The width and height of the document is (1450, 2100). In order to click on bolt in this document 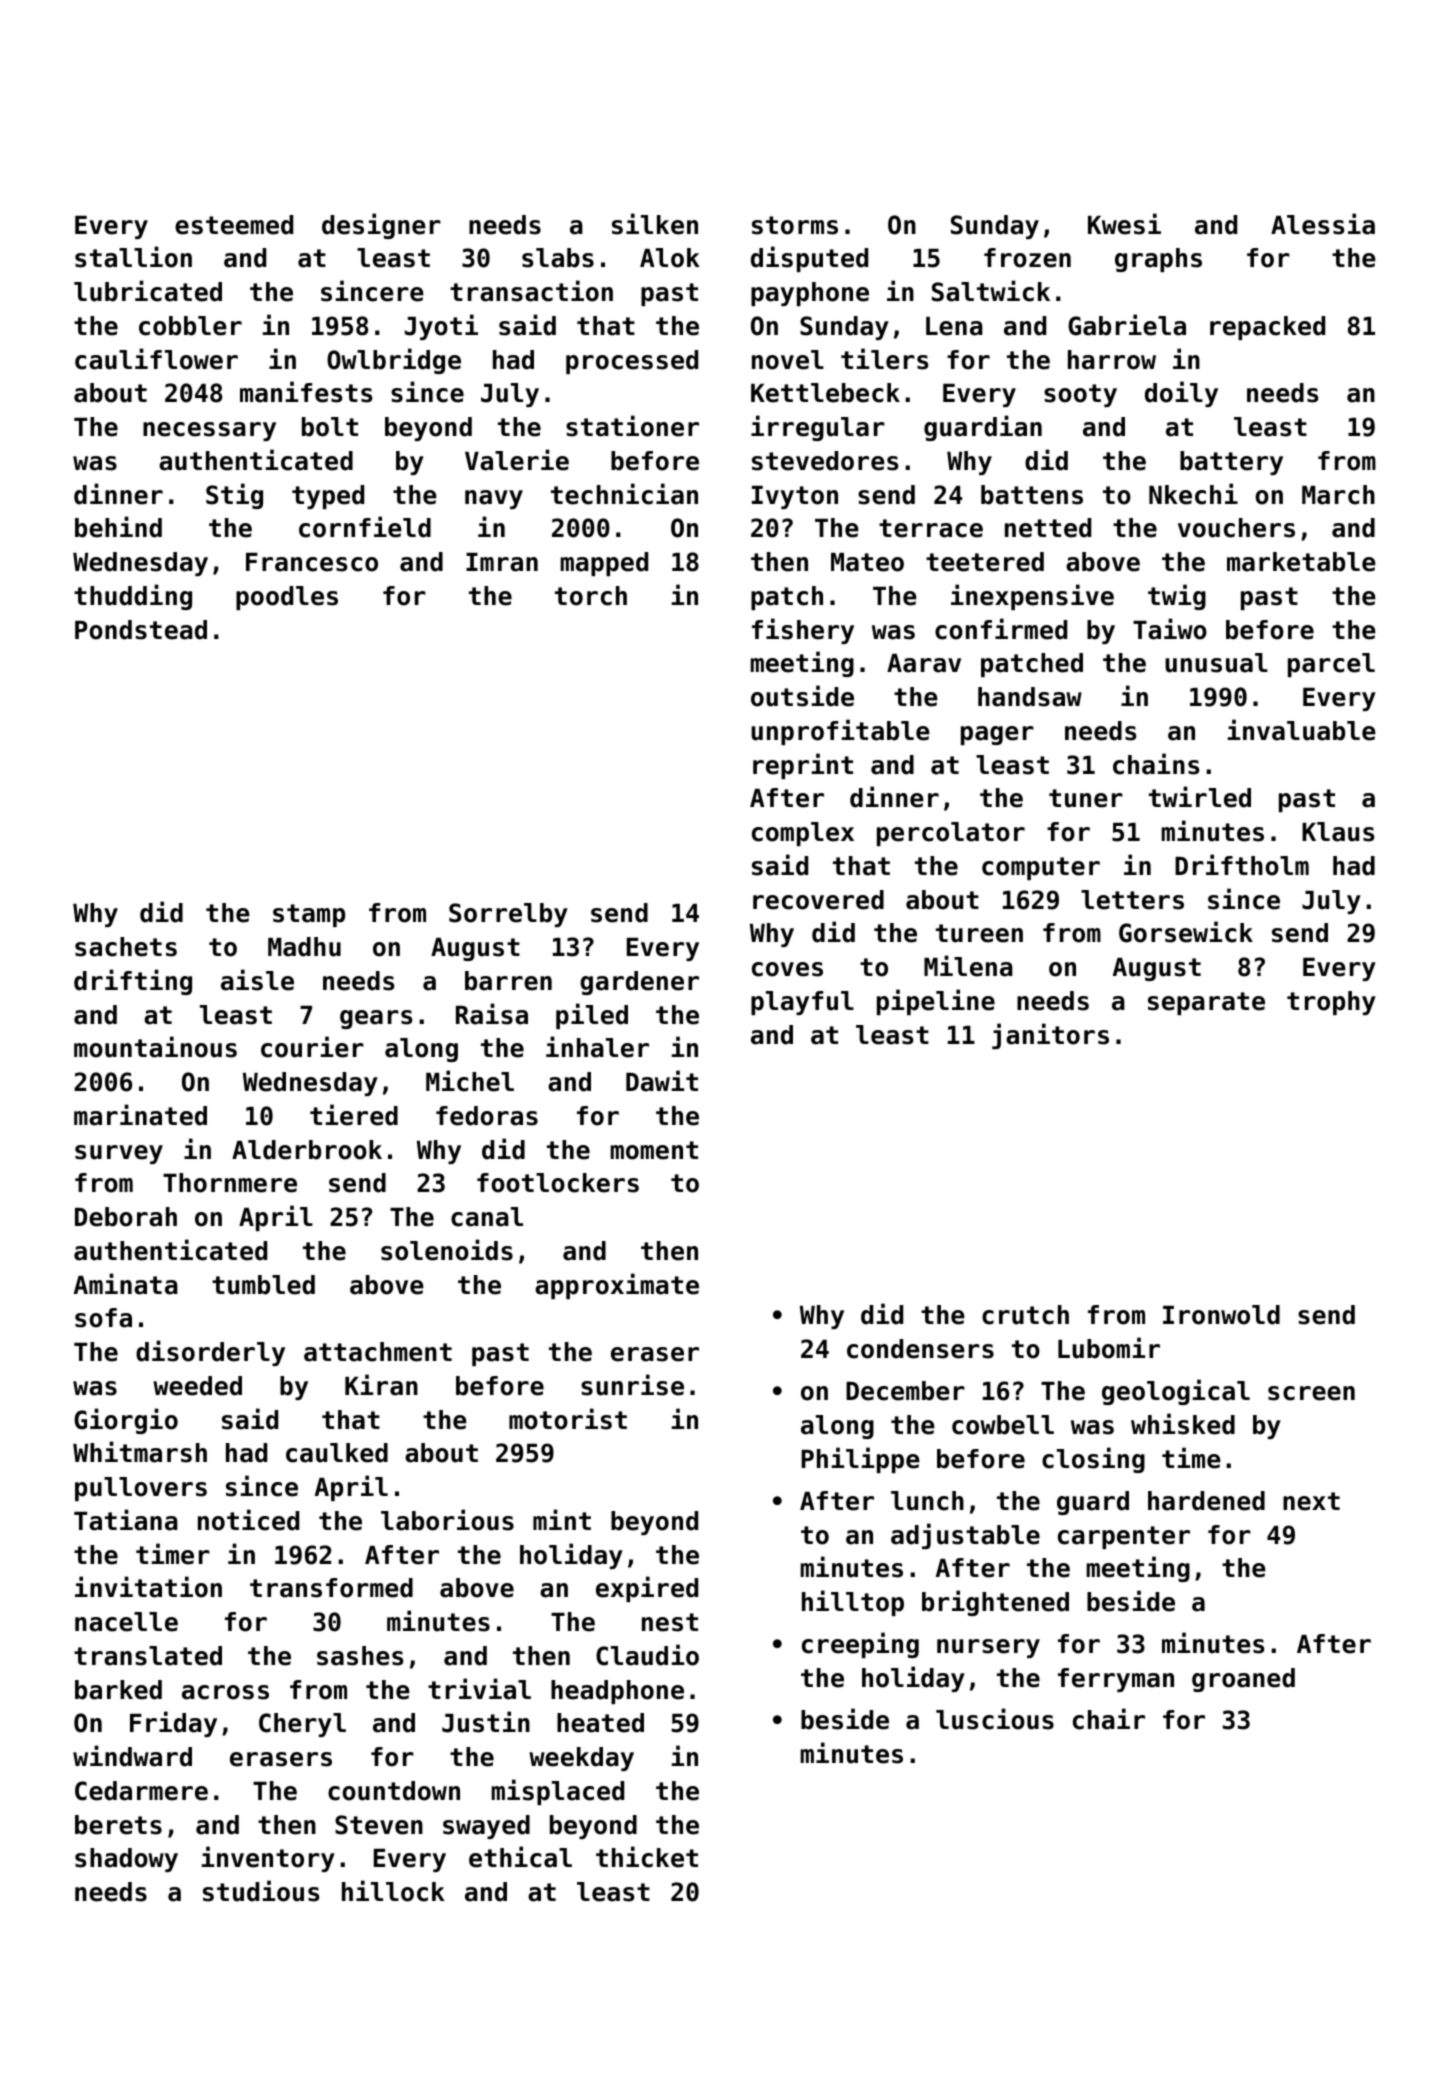, I will do `click(330, 427)`.
